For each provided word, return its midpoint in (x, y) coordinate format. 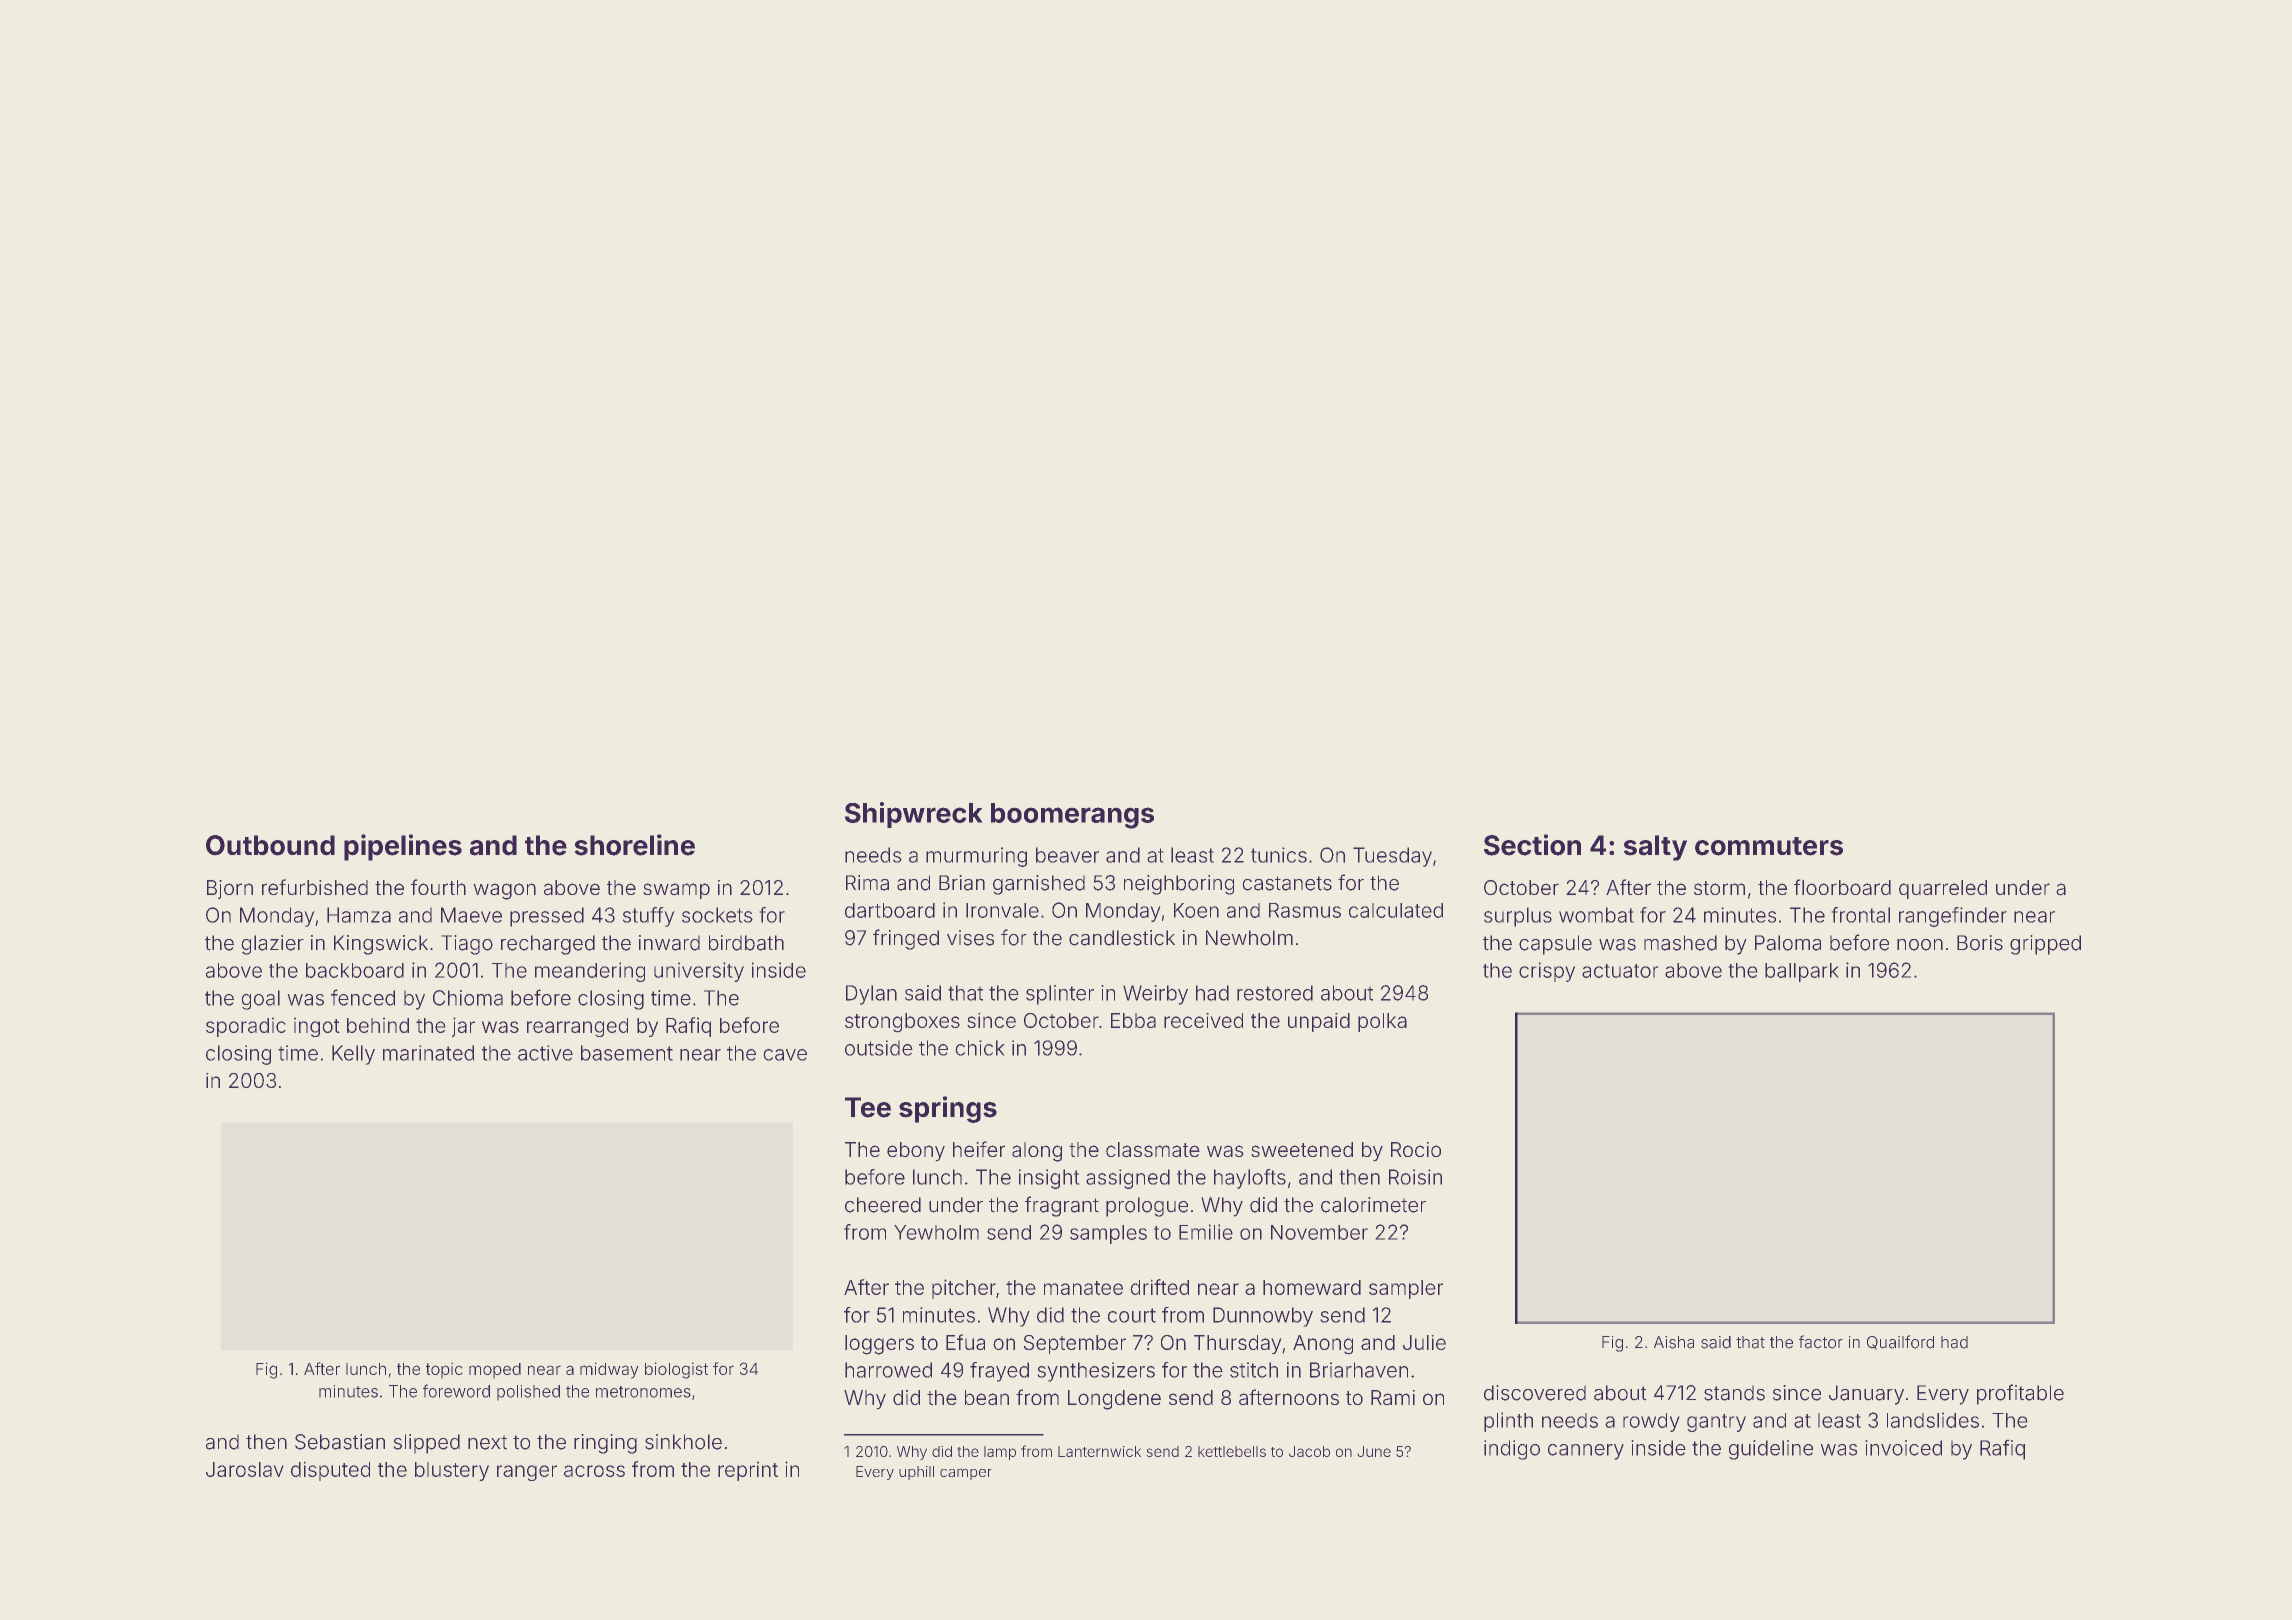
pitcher (964, 1289)
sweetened (1302, 1149)
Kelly (353, 1055)
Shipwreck (914, 815)
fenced (363, 997)
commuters (1769, 846)
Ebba (1133, 1020)
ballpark (1802, 972)
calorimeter (1373, 1205)
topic (444, 1370)
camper (966, 1474)
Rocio (1416, 1149)
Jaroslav (245, 1469)
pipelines (403, 847)
